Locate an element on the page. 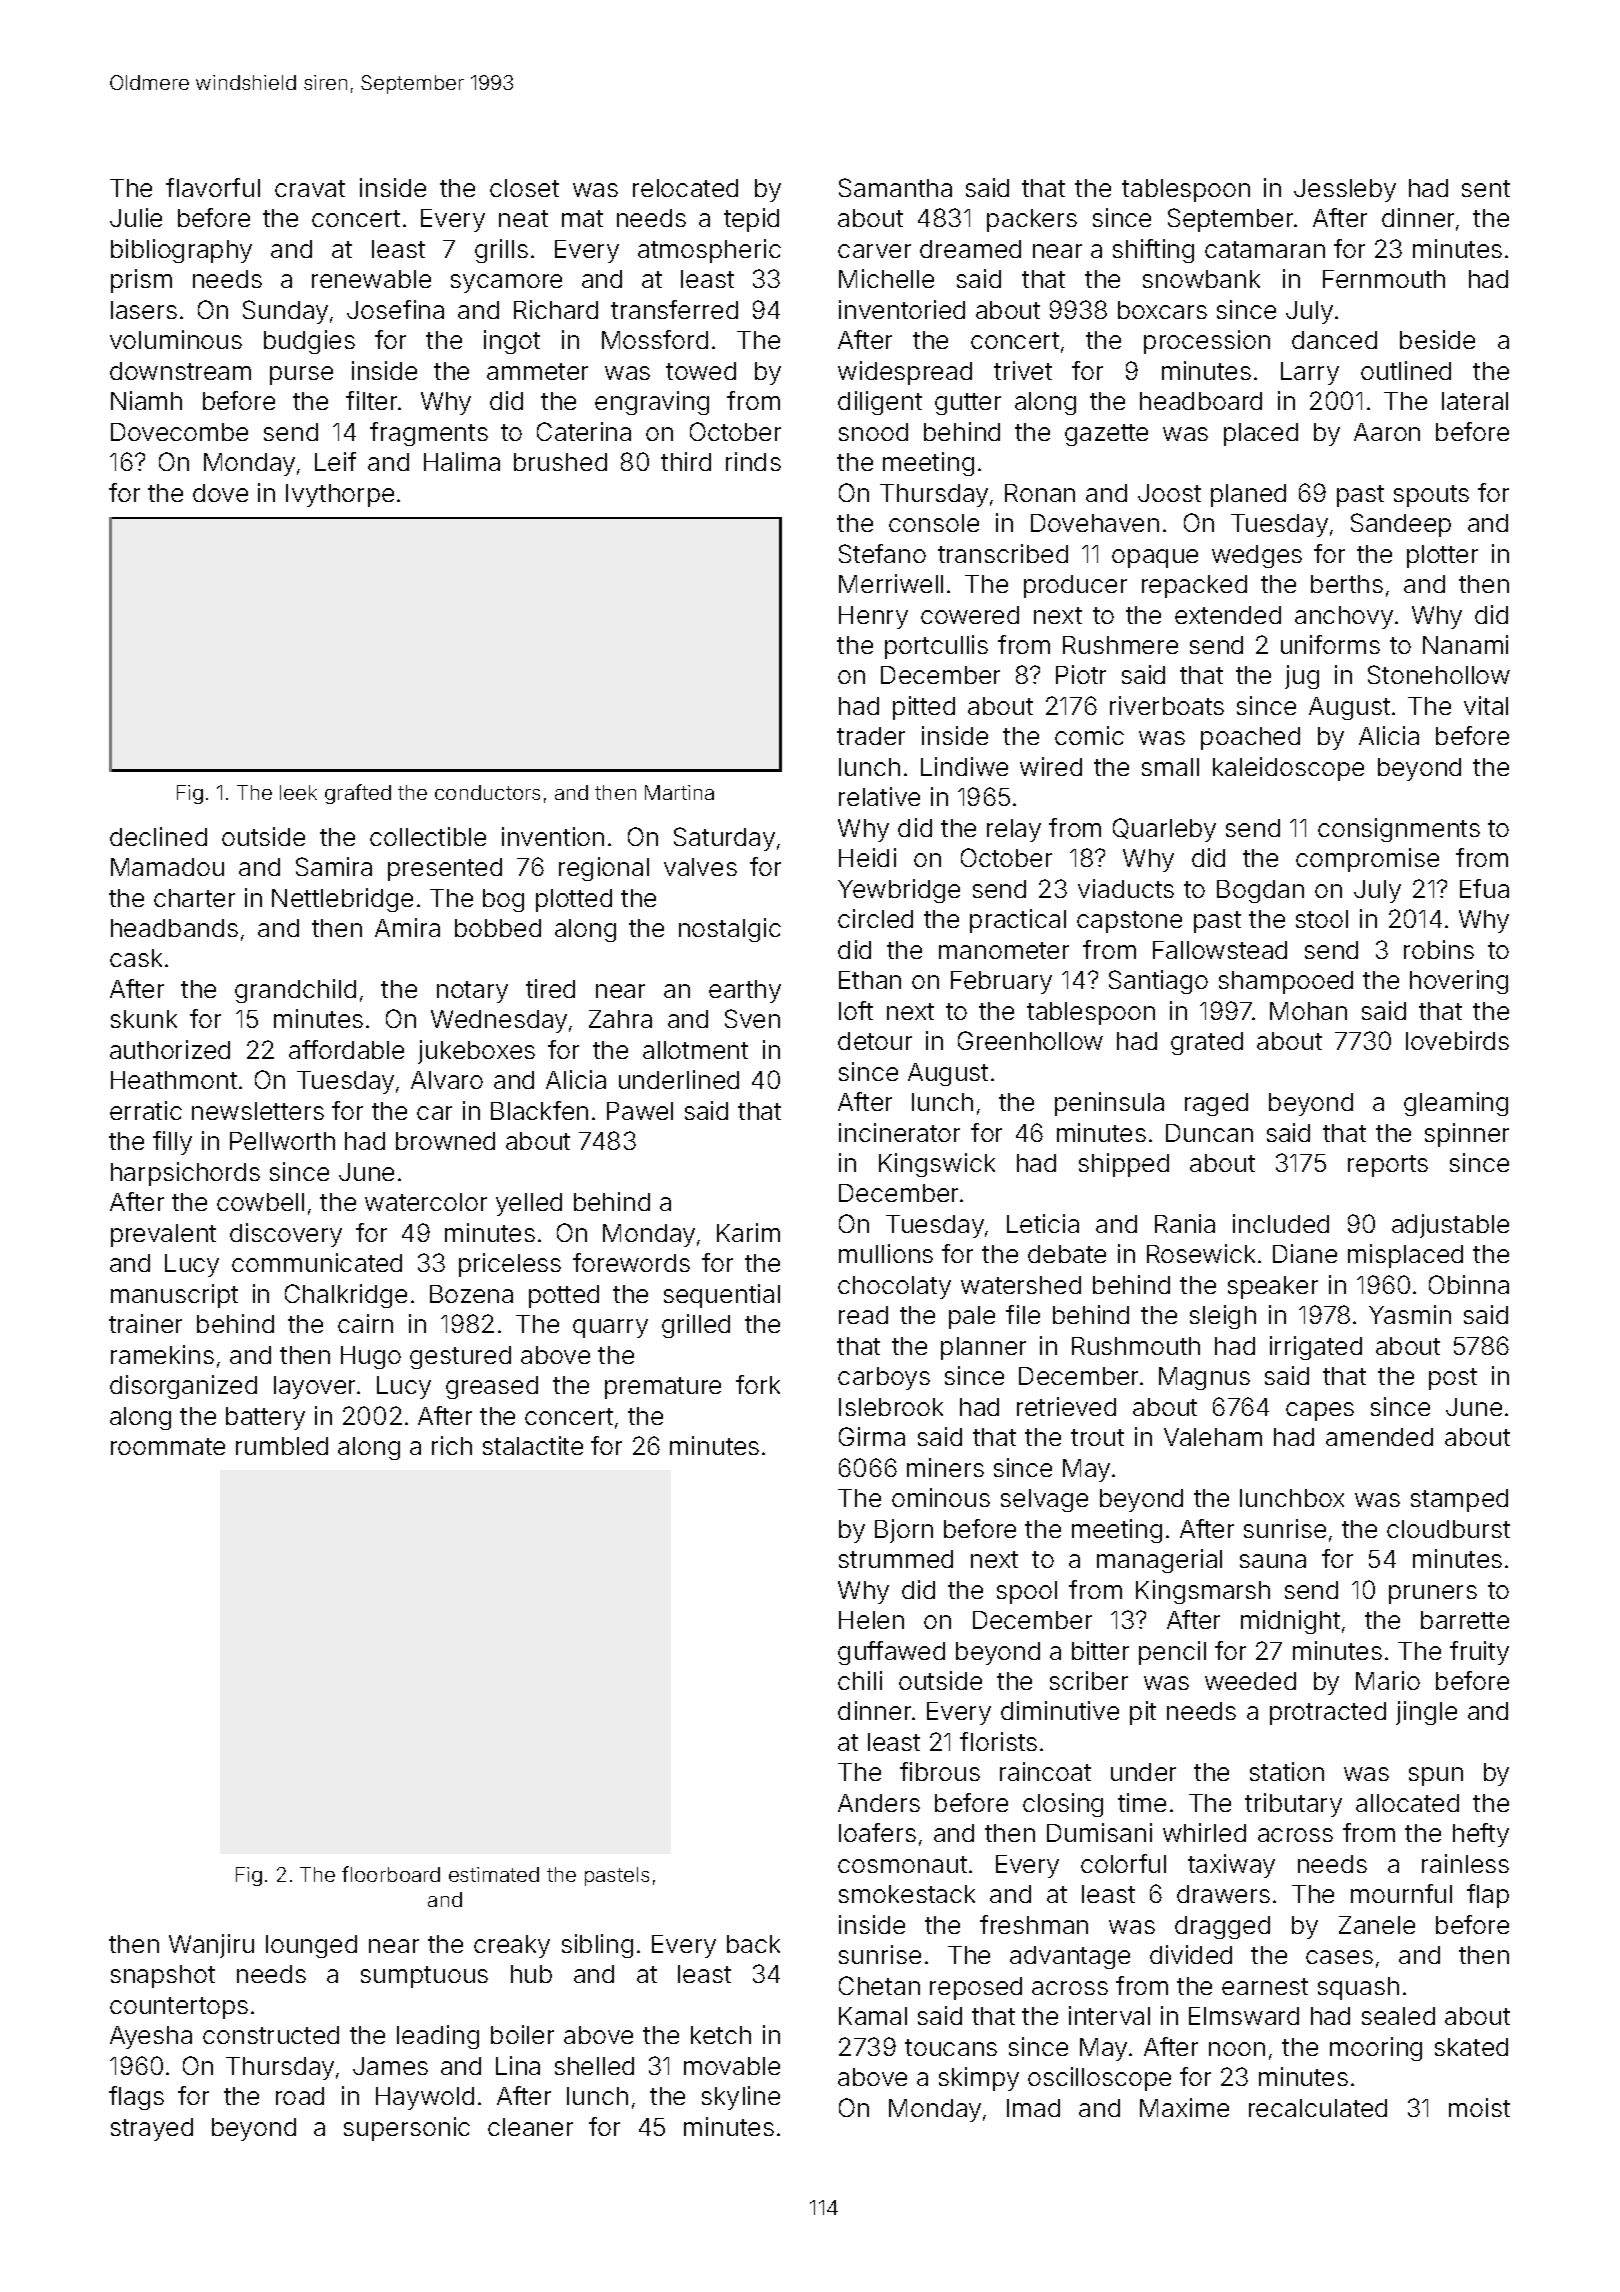 Image resolution: width=1620 pixels, height=2292 pixels. newsletters is located at coordinates (258, 1111).
